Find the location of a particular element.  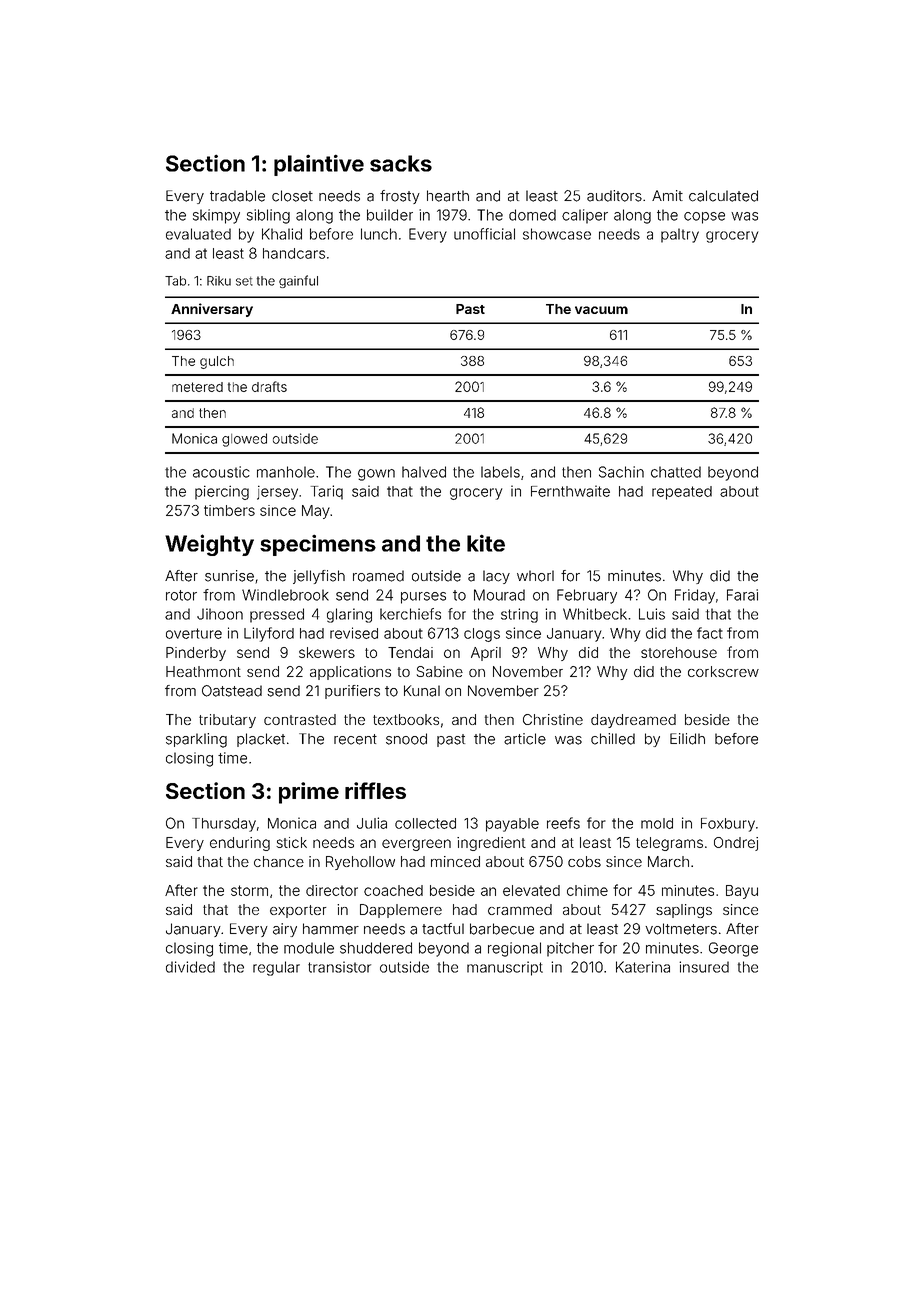

hearth is located at coordinates (448, 196).
